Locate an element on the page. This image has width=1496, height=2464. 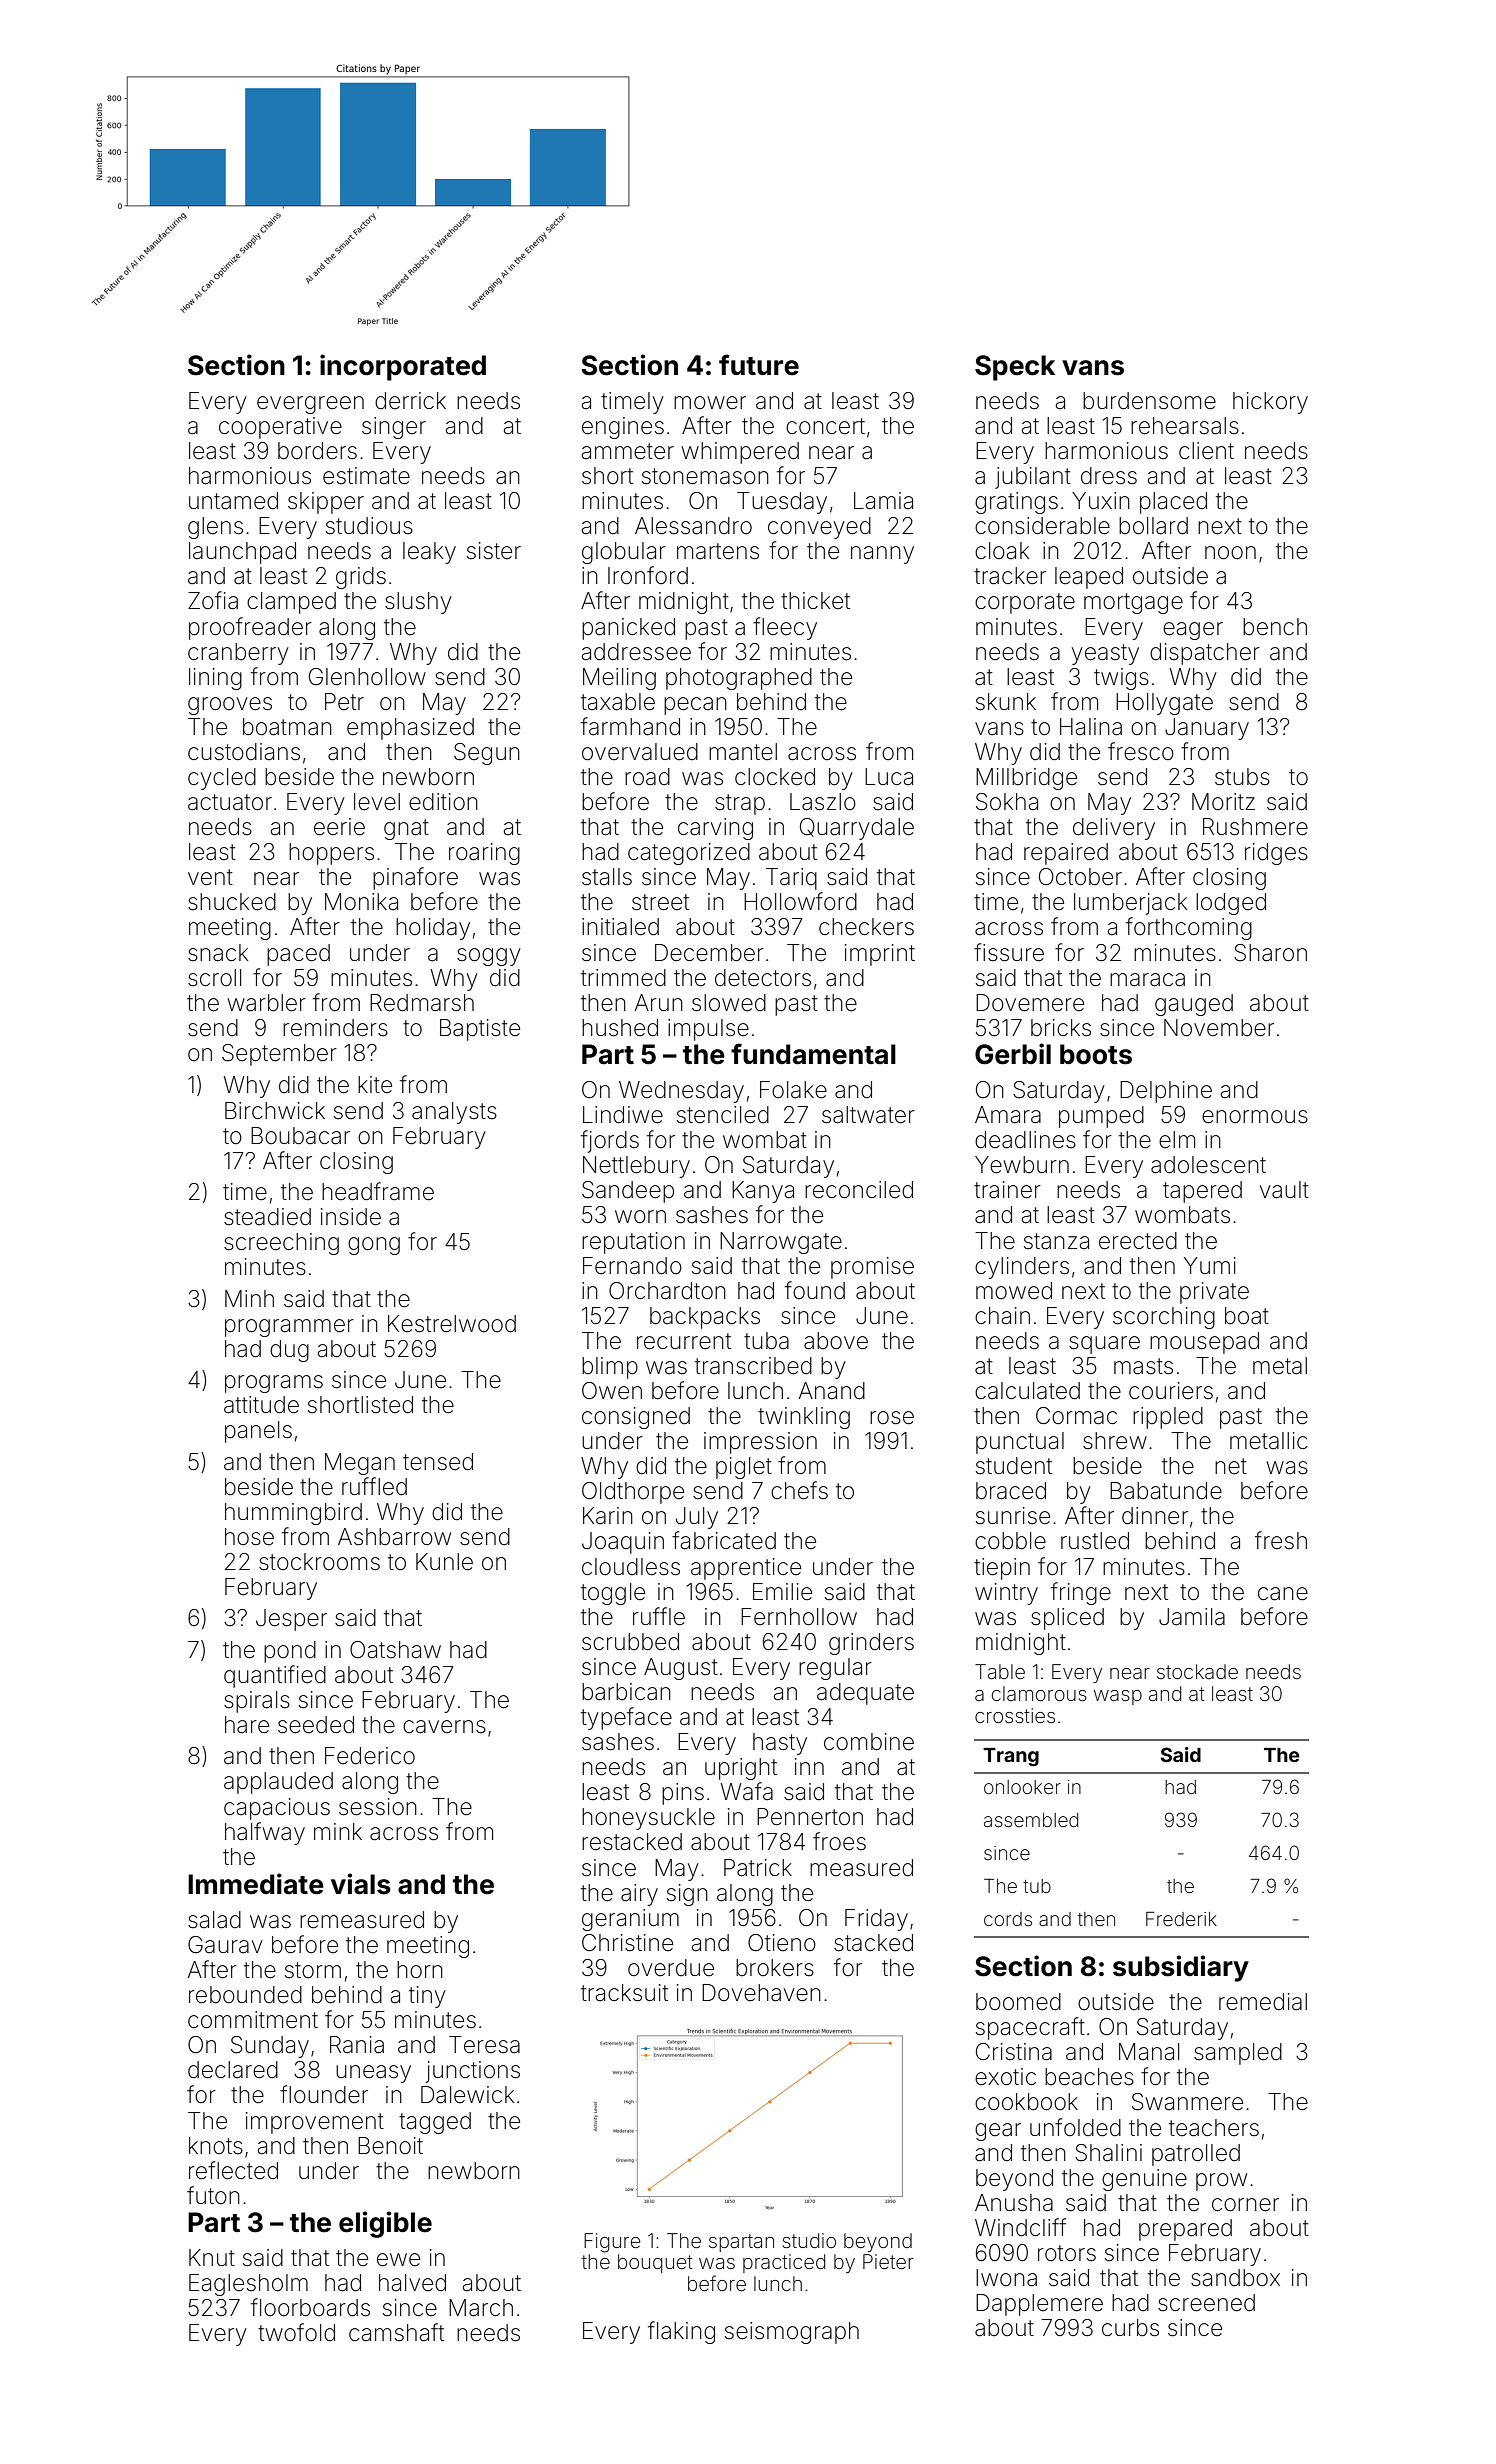
spirals is located at coordinates (257, 1702).
